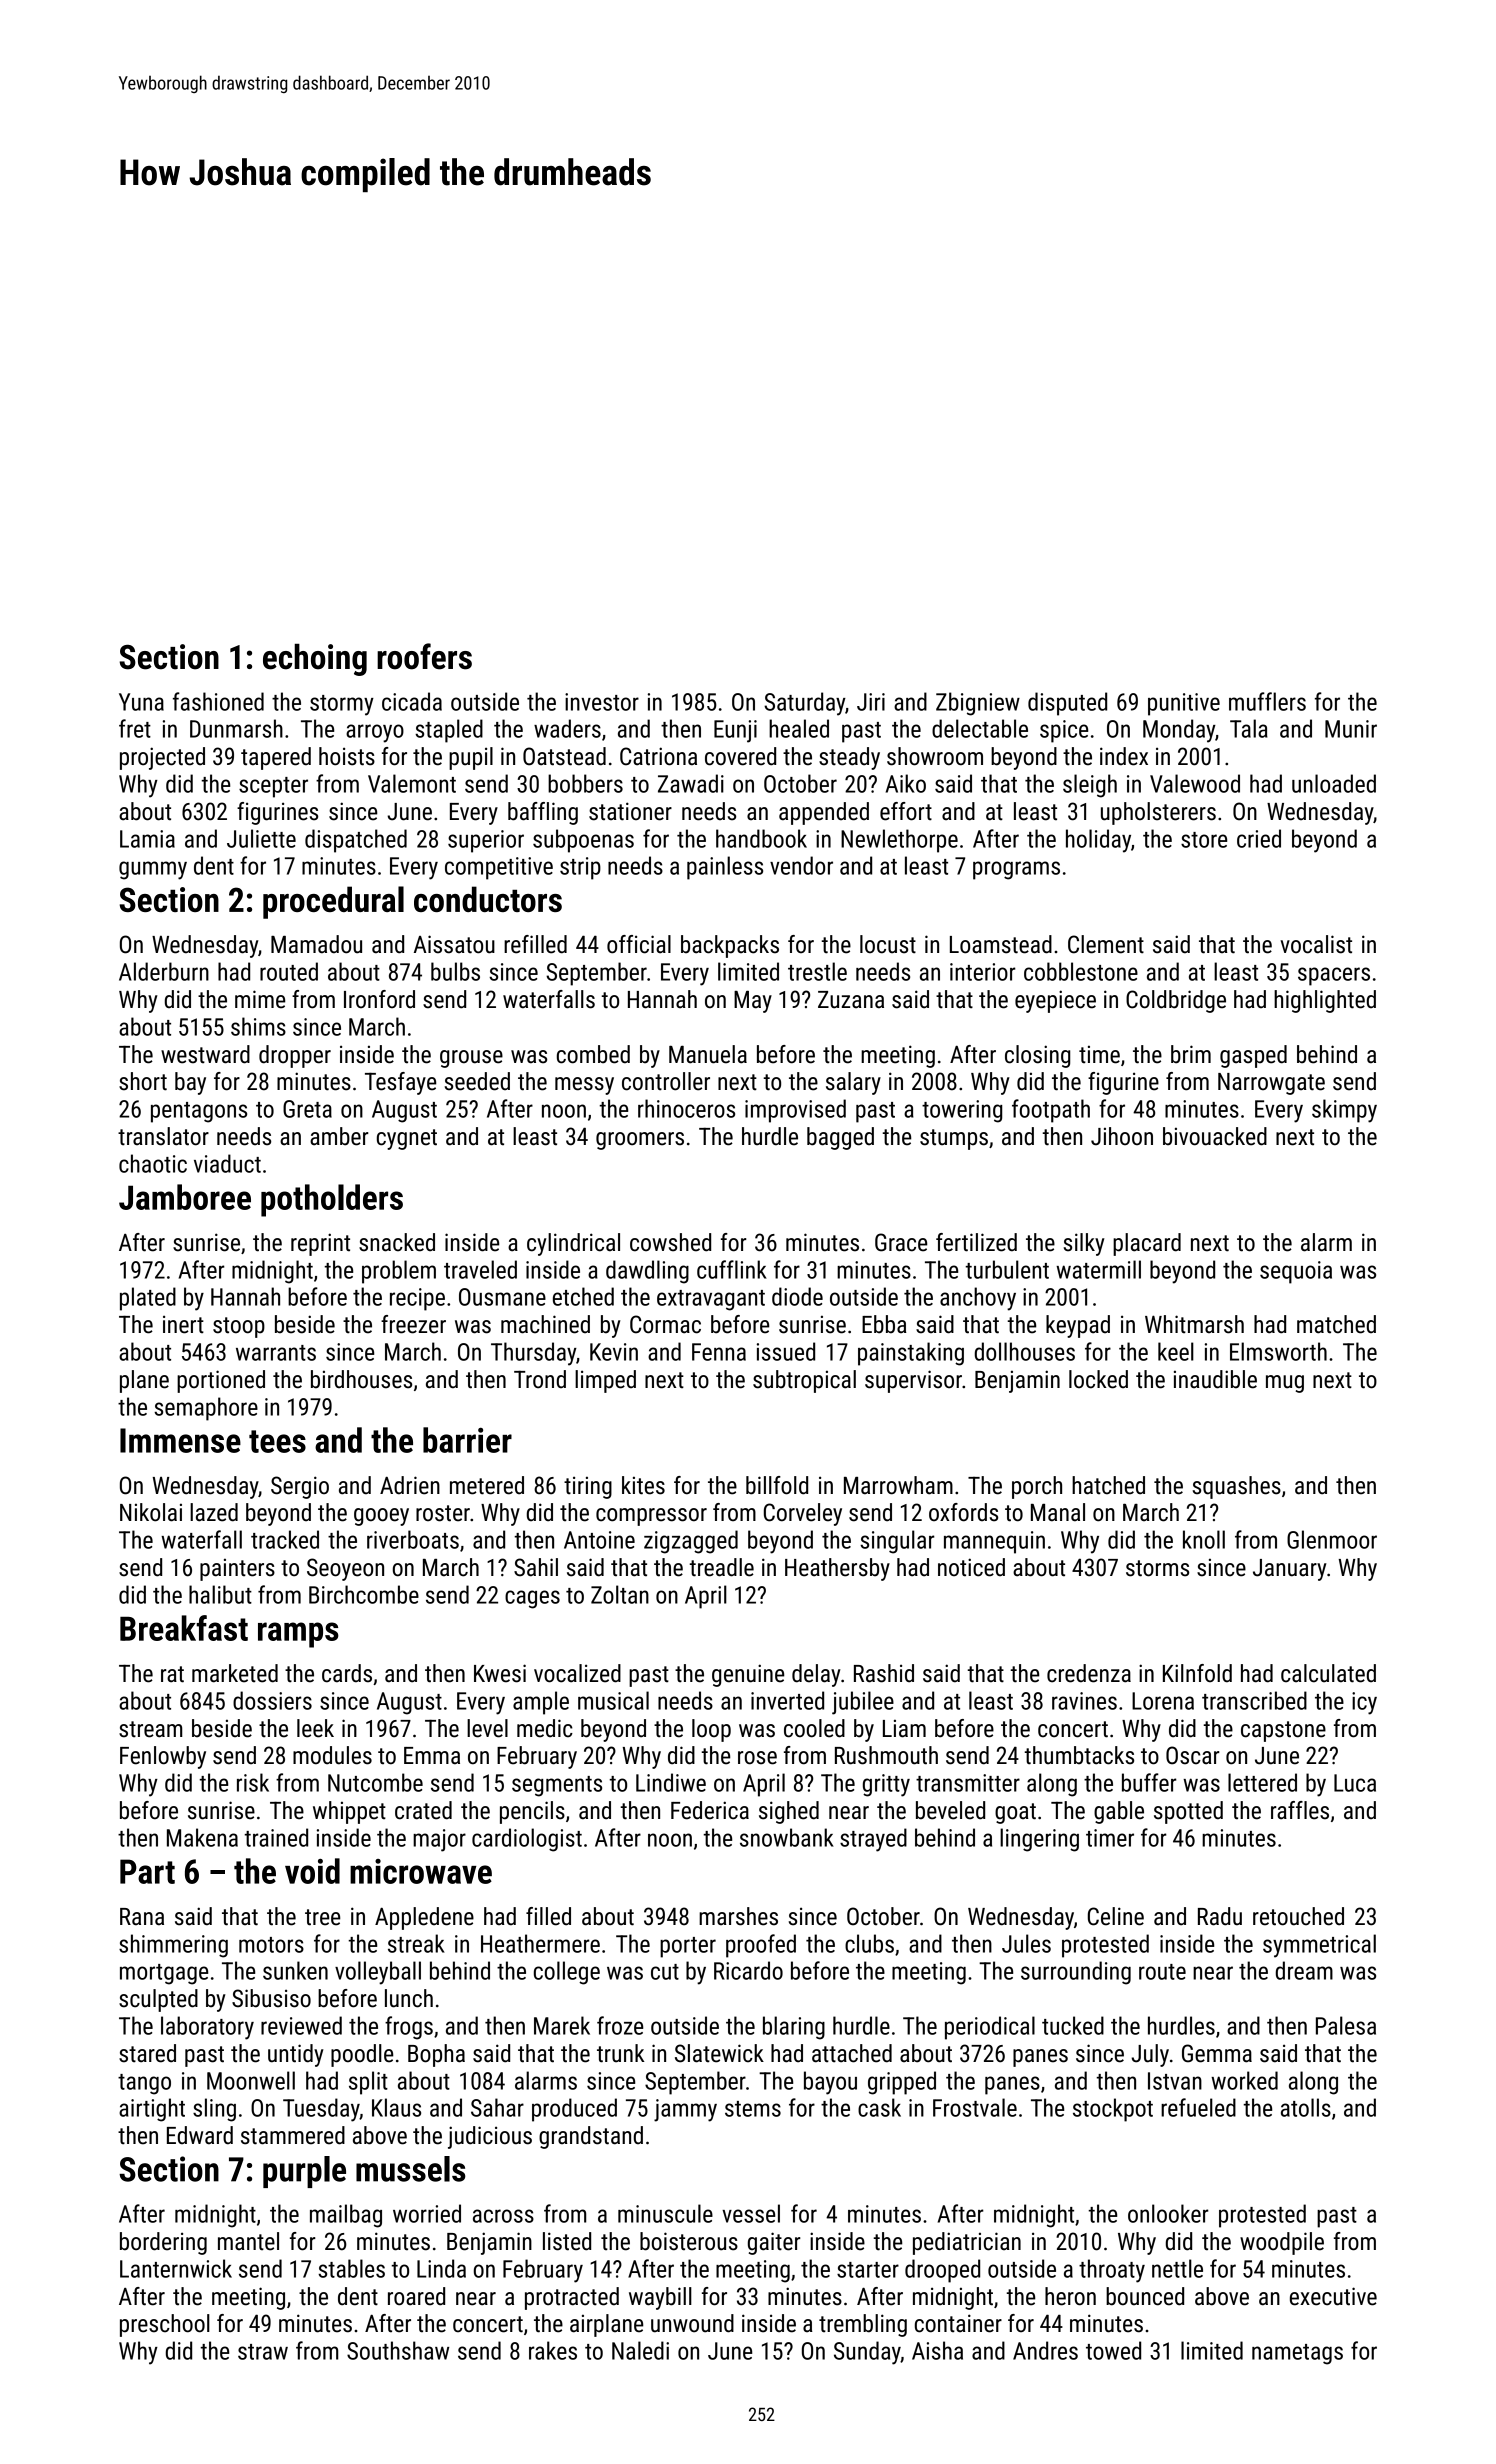 This document has width=1496, height=2464. Describe the element at coordinates (1089, 1673) in the document. I see `credenza` at that location.
